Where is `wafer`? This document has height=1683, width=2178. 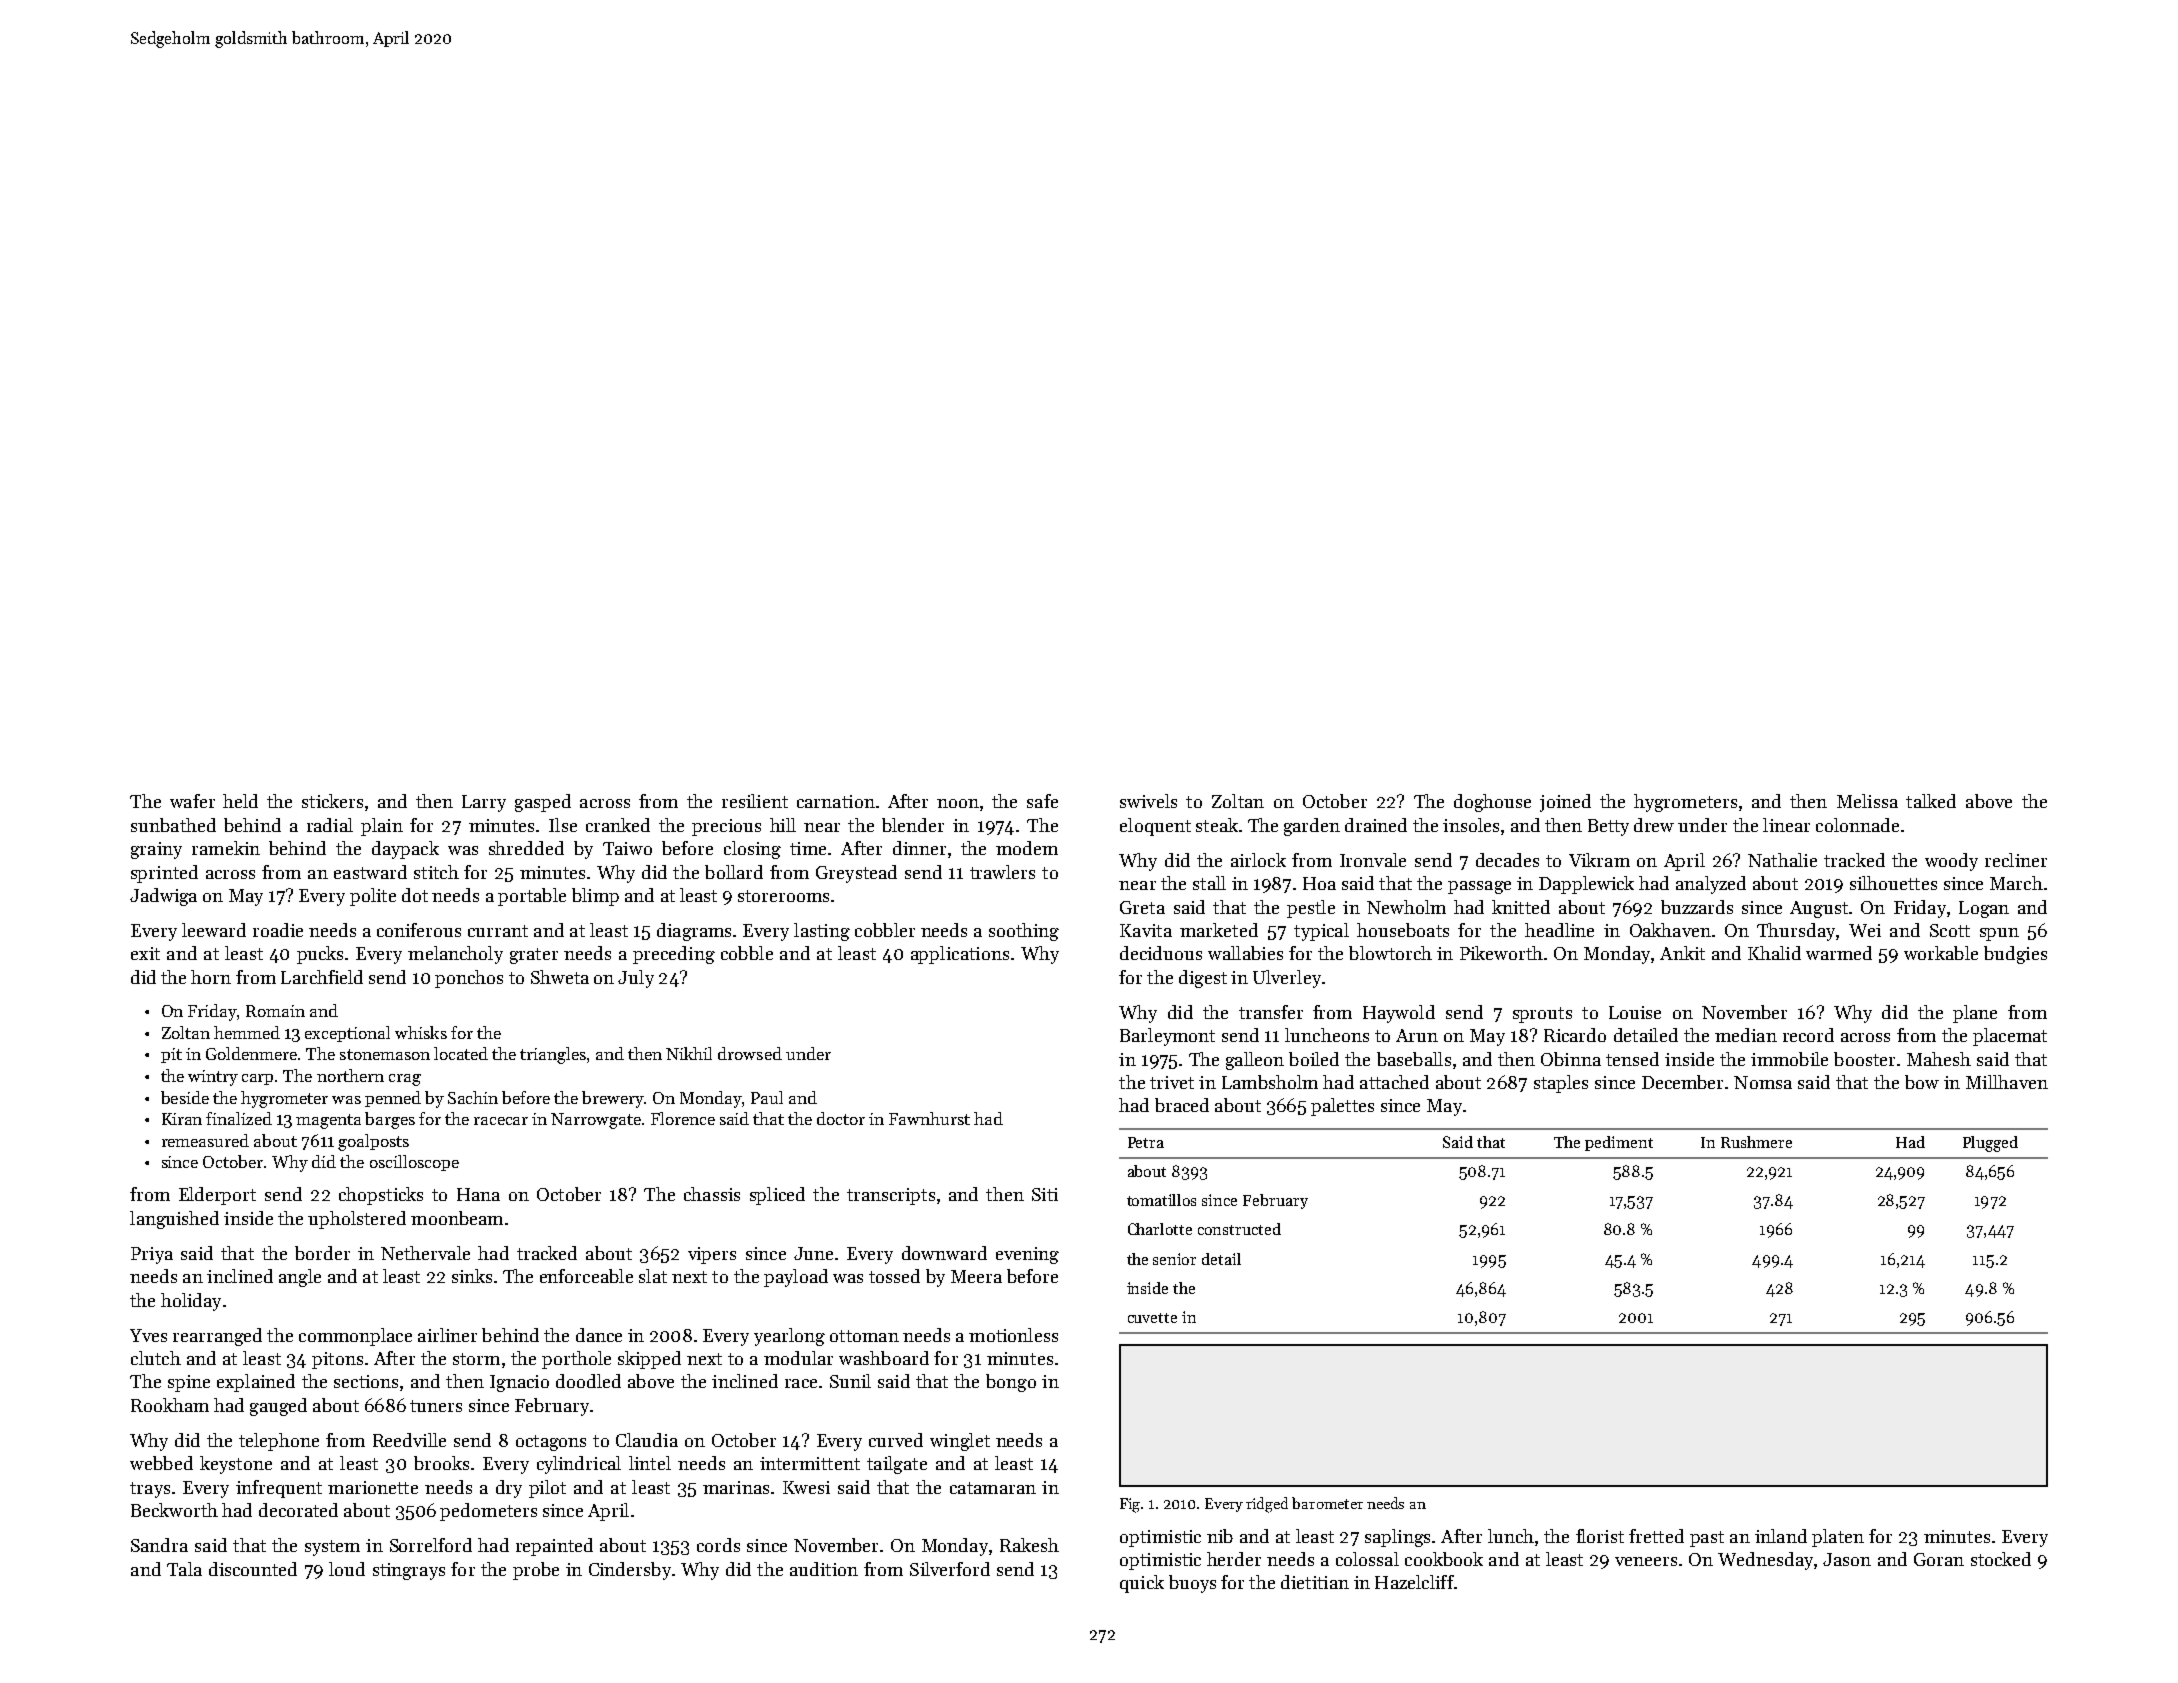 wafer is located at coordinates (192, 801).
